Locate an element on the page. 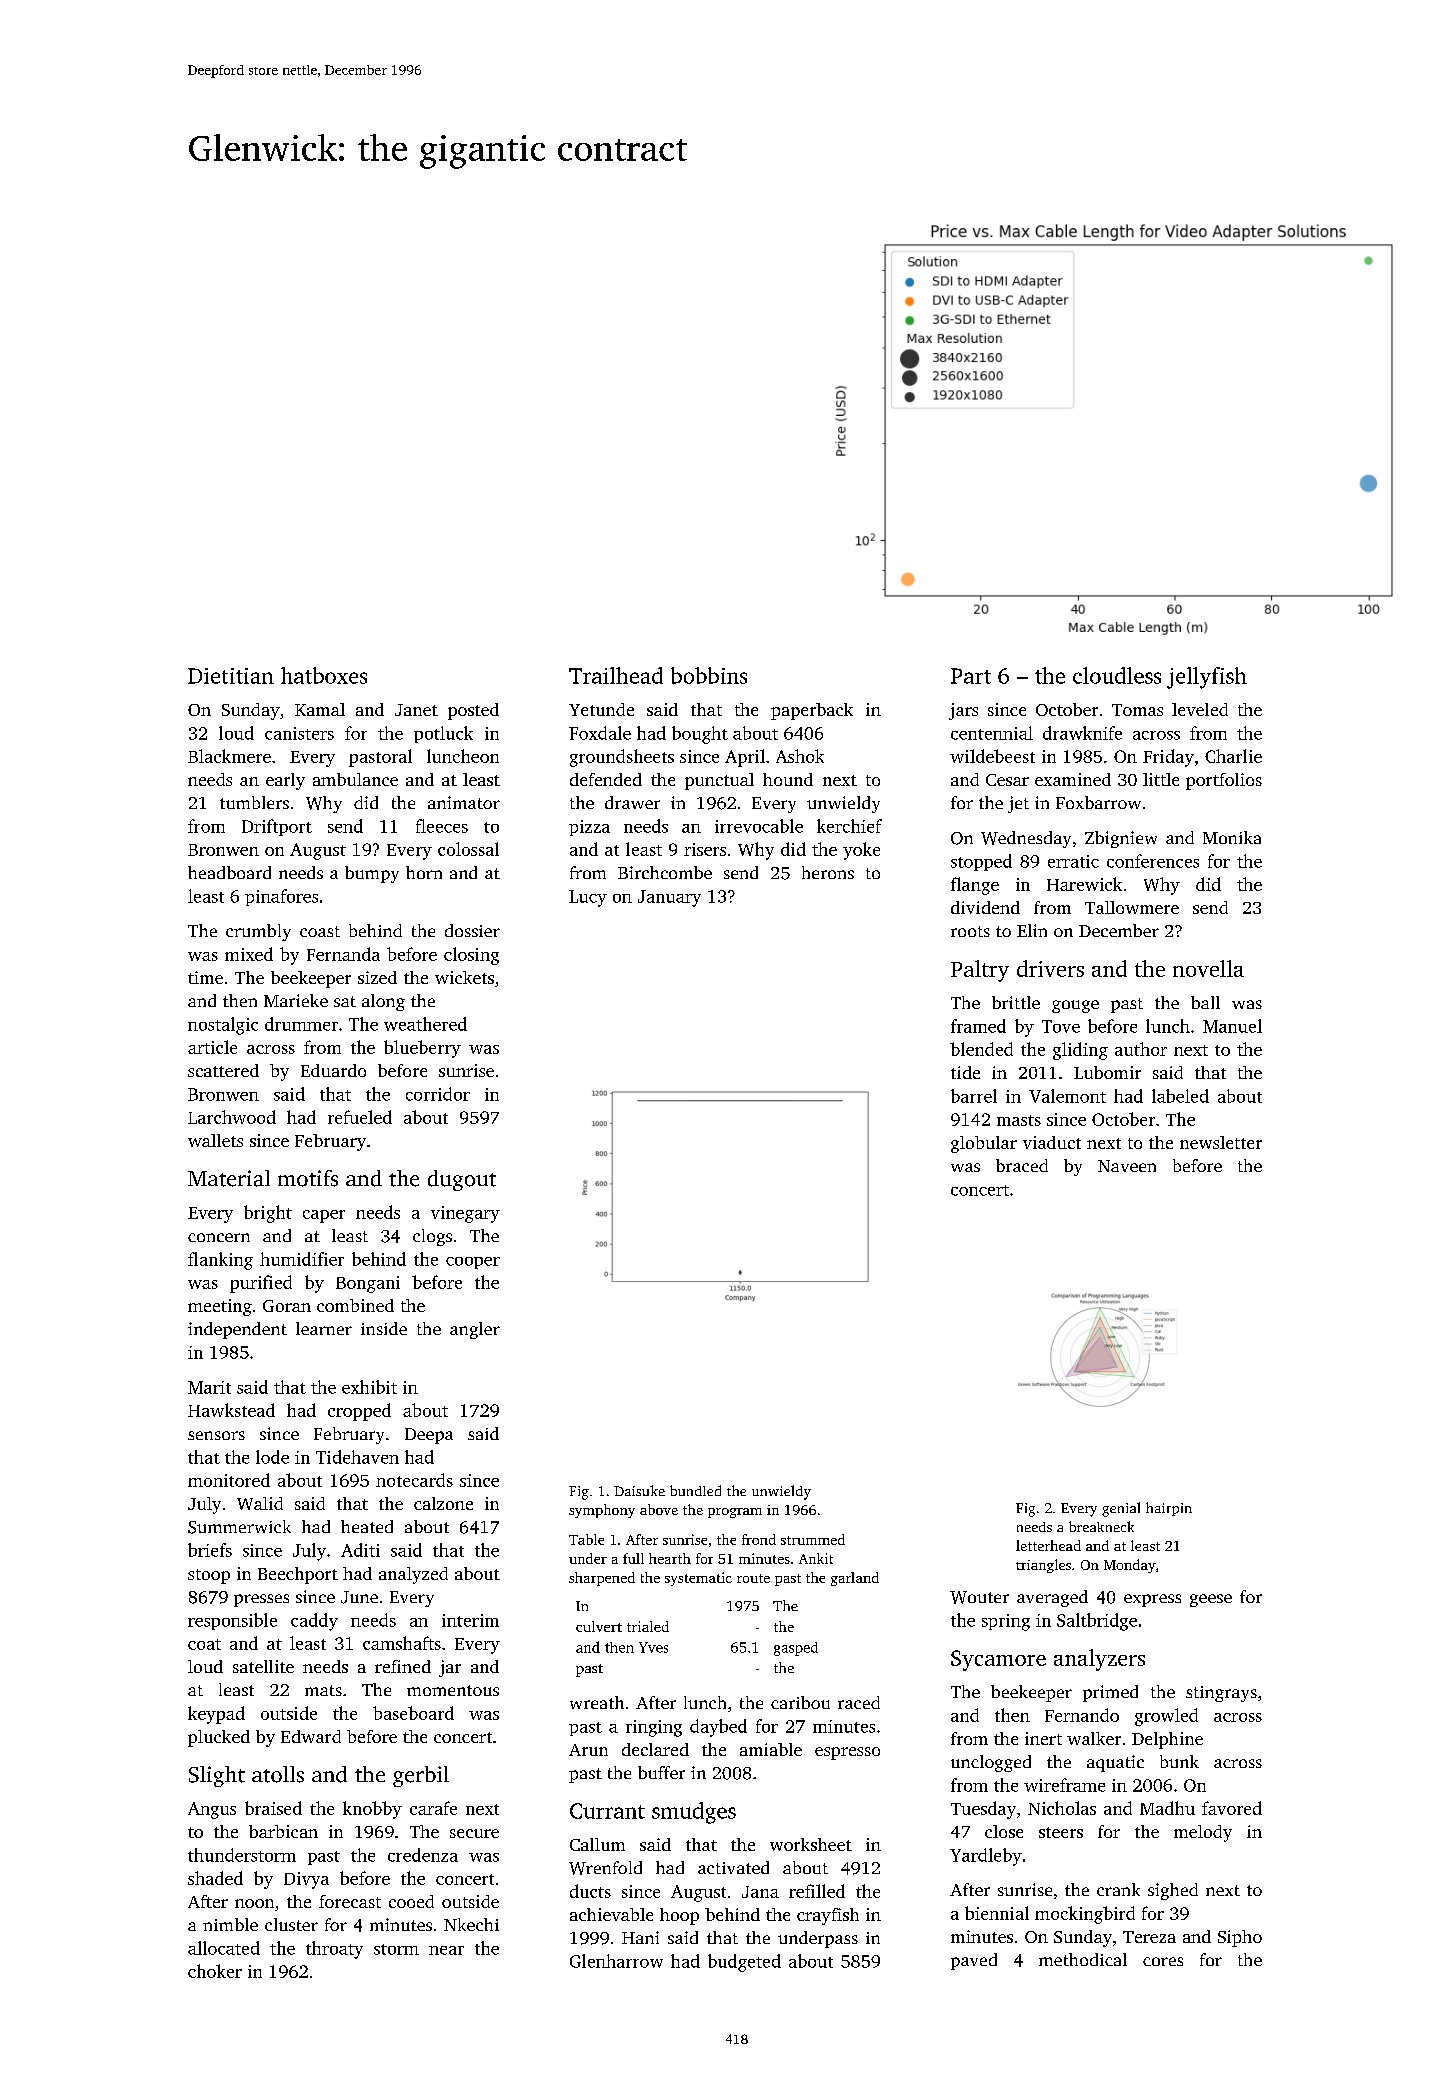  Tomas is located at coordinates (1137, 710).
